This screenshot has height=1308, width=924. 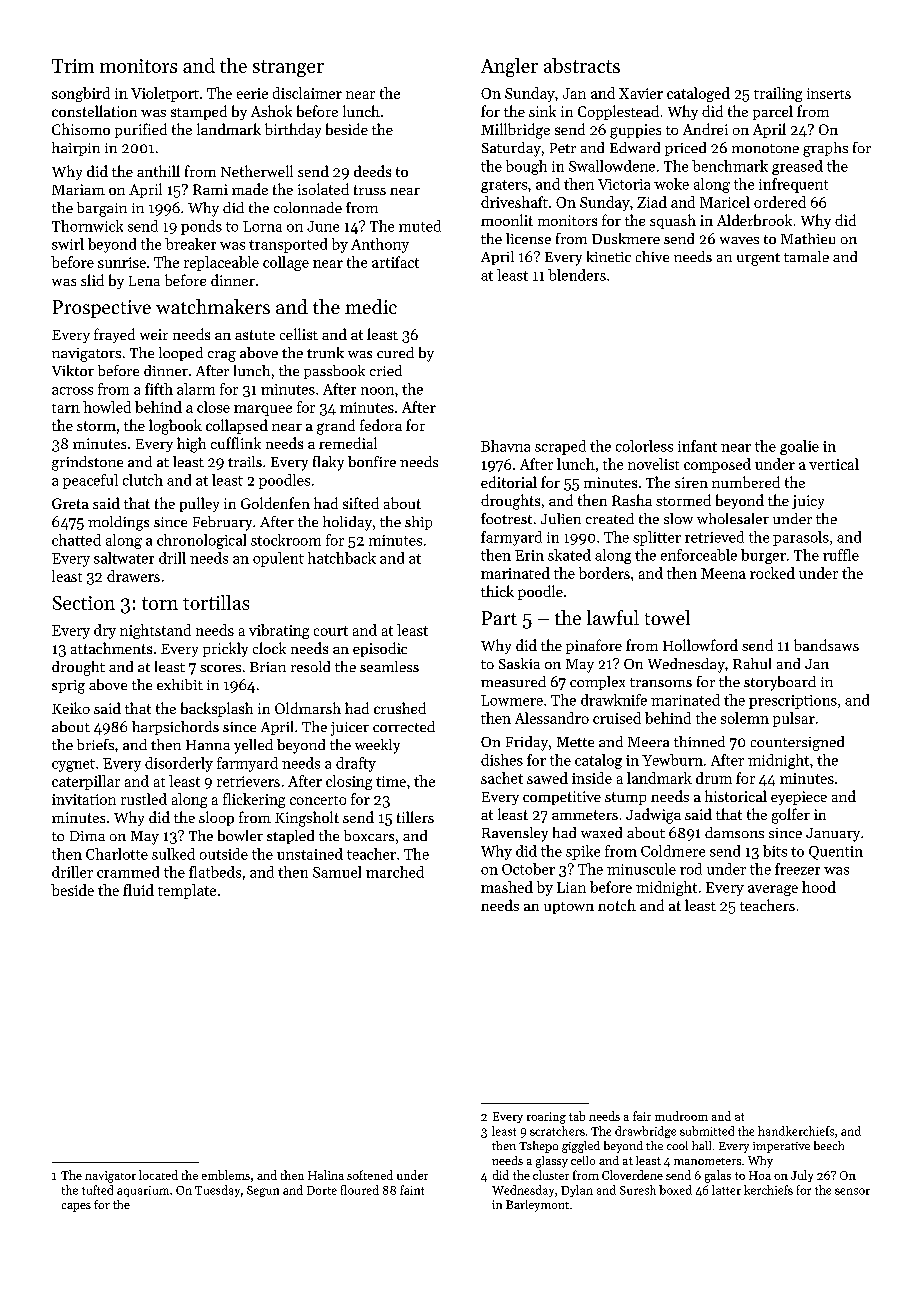 I want to click on Tshepo, so click(x=538, y=1147).
